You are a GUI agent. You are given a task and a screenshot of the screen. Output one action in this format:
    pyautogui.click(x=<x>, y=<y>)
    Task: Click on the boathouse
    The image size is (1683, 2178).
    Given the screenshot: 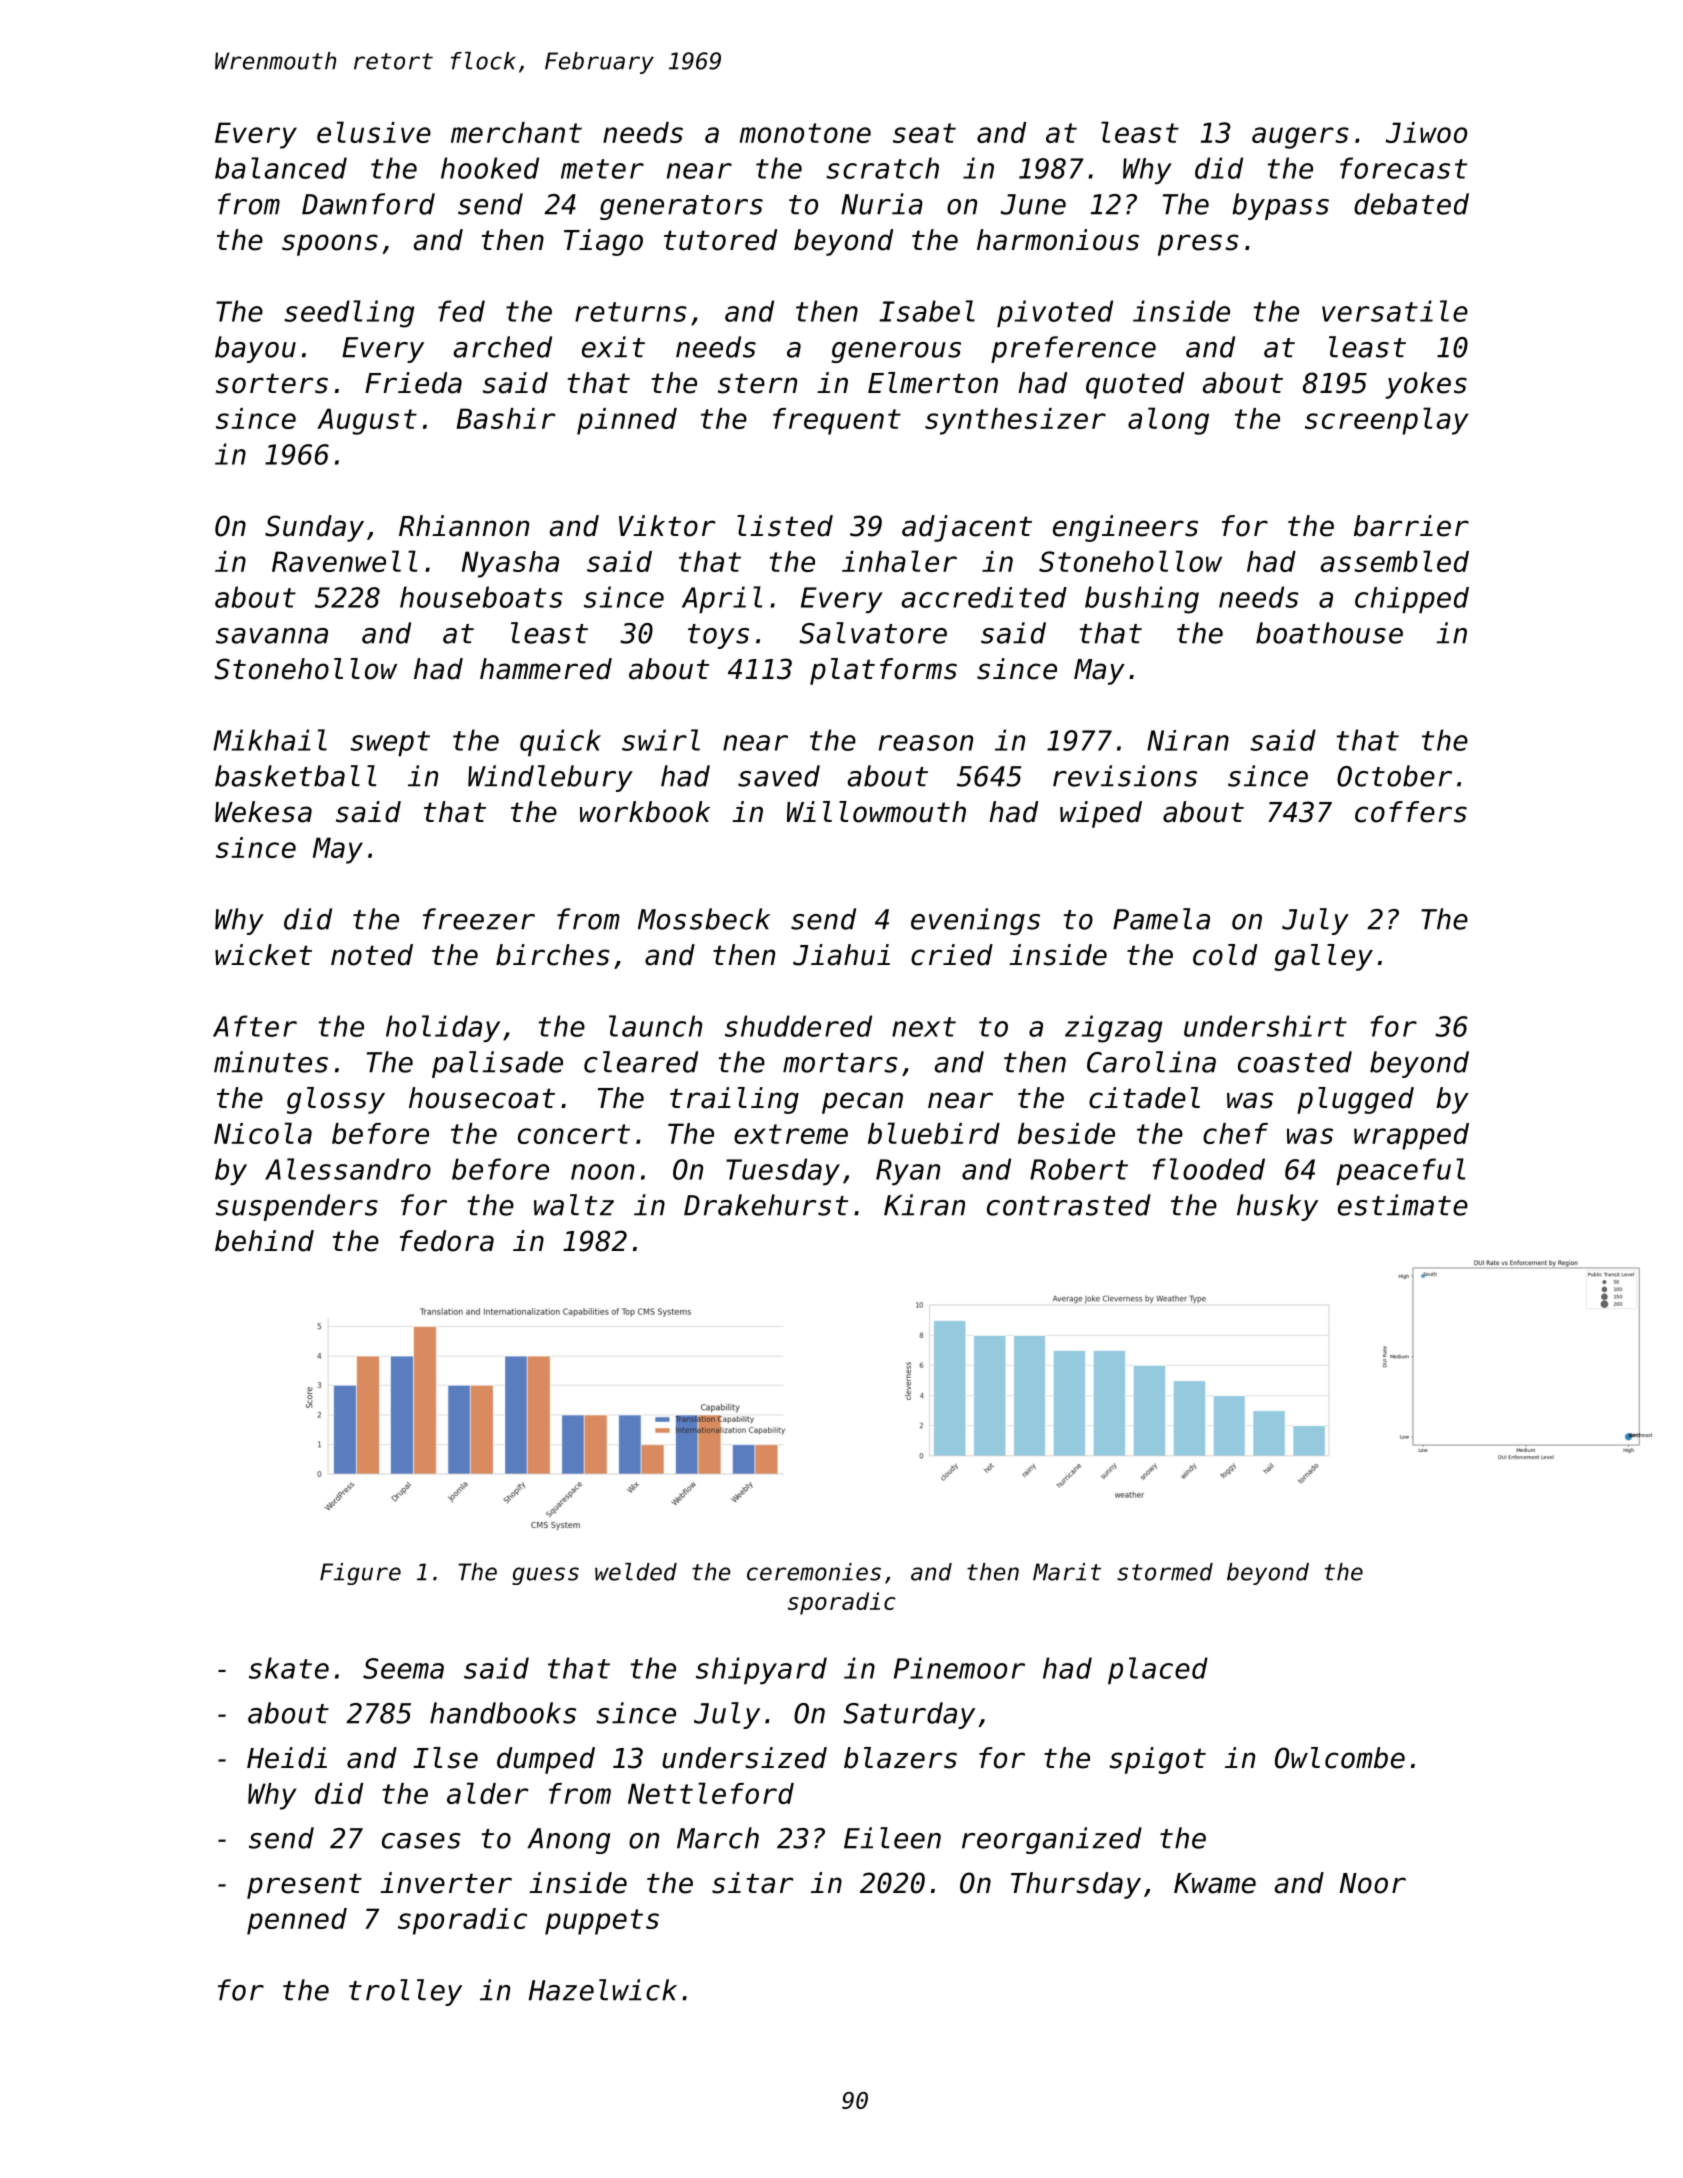 What is the action you would take?
    pyautogui.click(x=1329, y=633)
